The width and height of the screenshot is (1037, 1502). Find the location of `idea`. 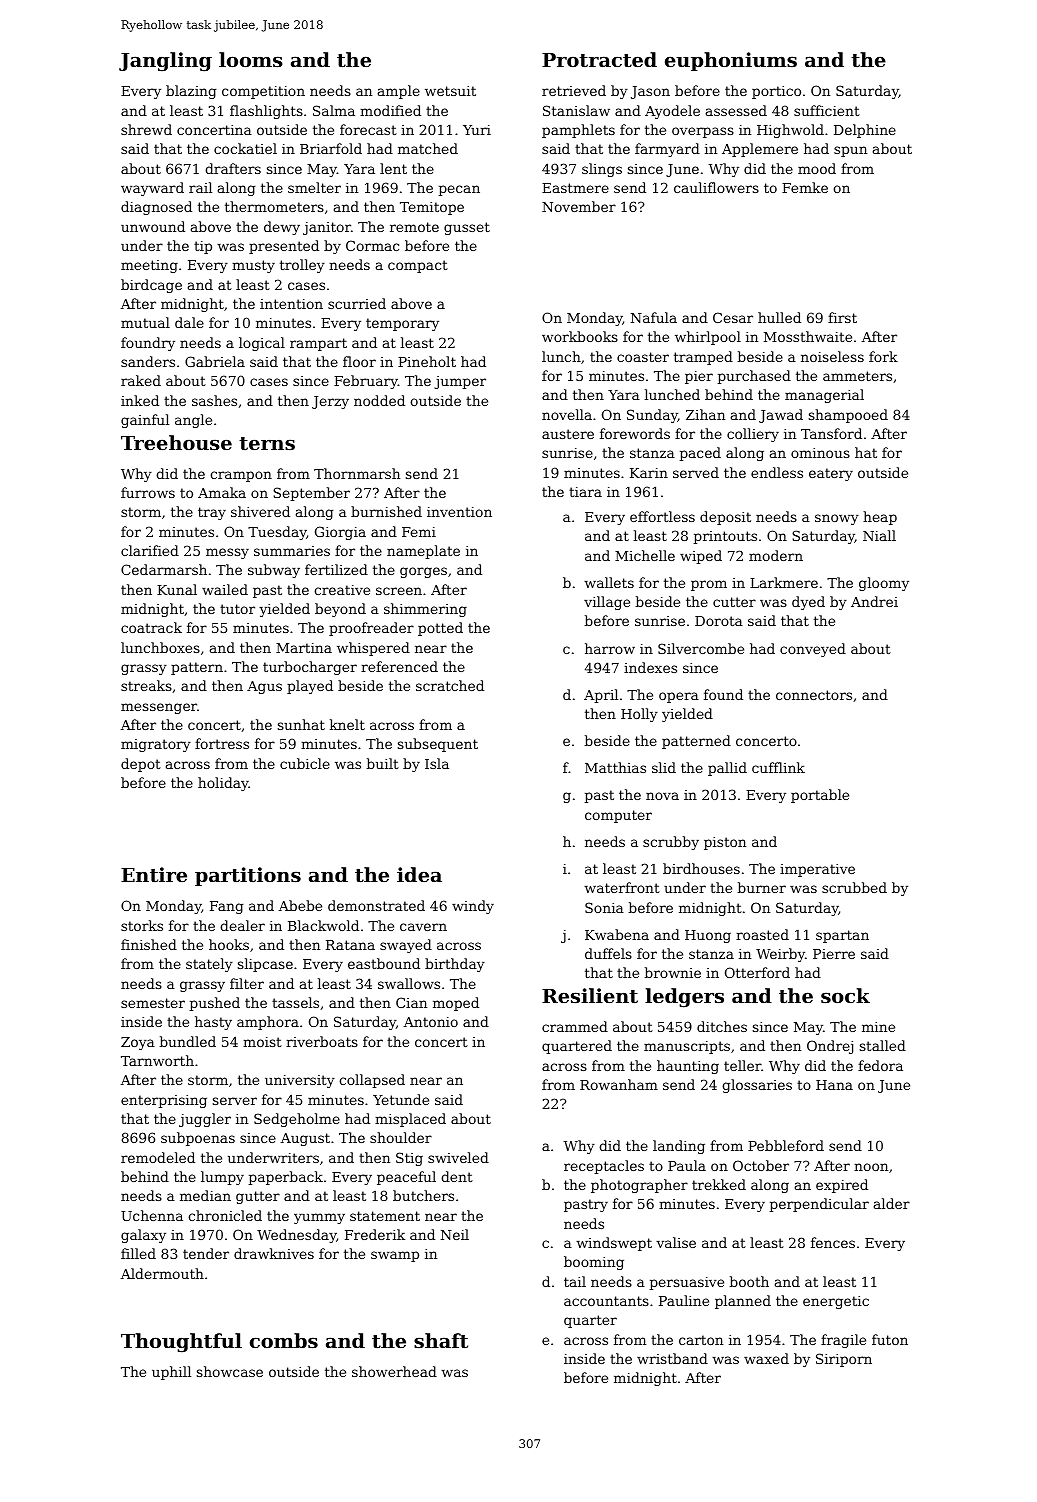

idea is located at coordinates (419, 874).
